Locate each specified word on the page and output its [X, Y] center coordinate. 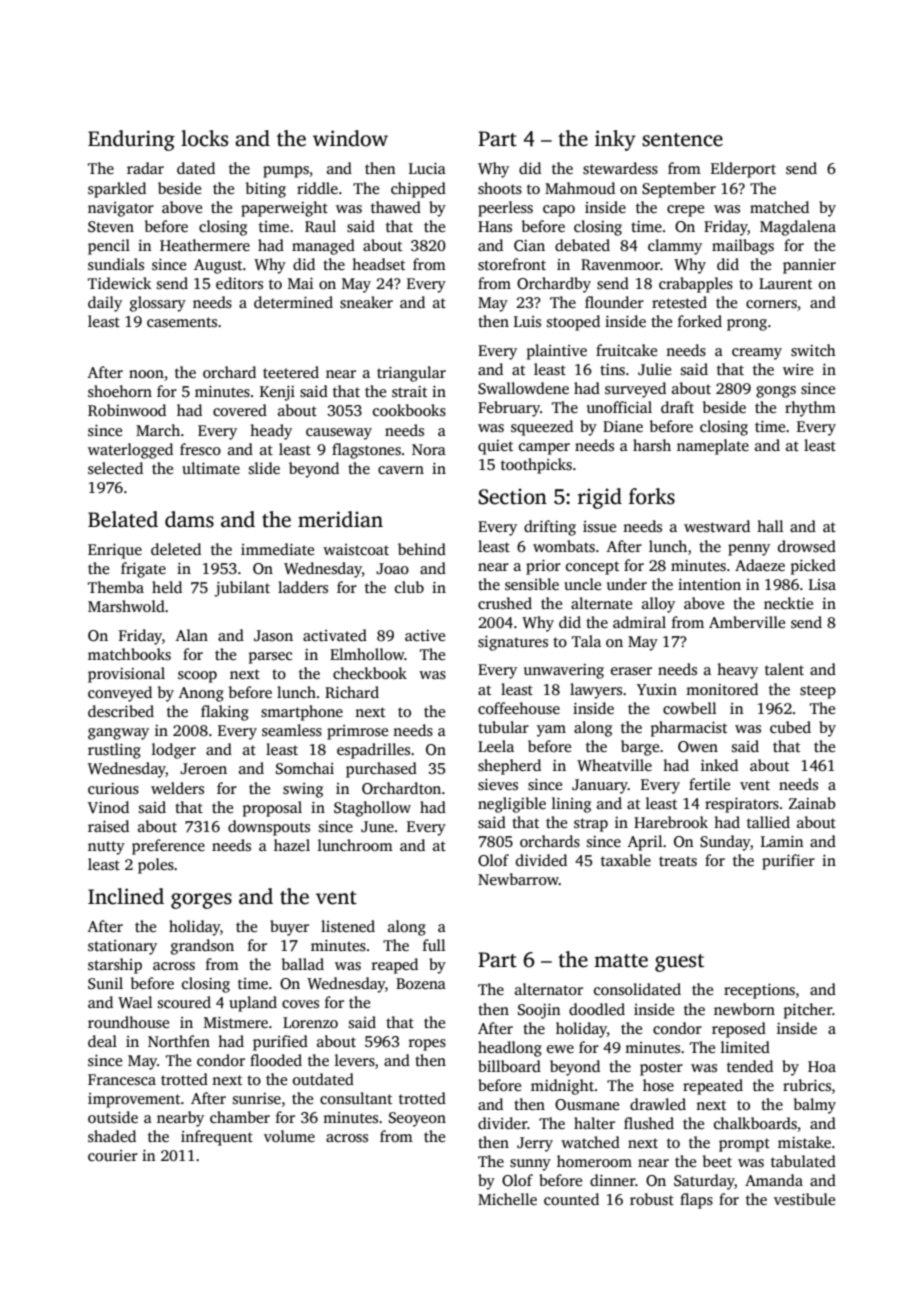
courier [113, 1155]
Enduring [131, 140]
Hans [495, 226]
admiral [639, 622]
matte [621, 961]
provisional [126, 675]
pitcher [808, 1011]
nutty [106, 848]
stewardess [620, 168]
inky [615, 140]
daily [105, 304]
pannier [809, 266]
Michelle [507, 1199]
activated [335, 635]
